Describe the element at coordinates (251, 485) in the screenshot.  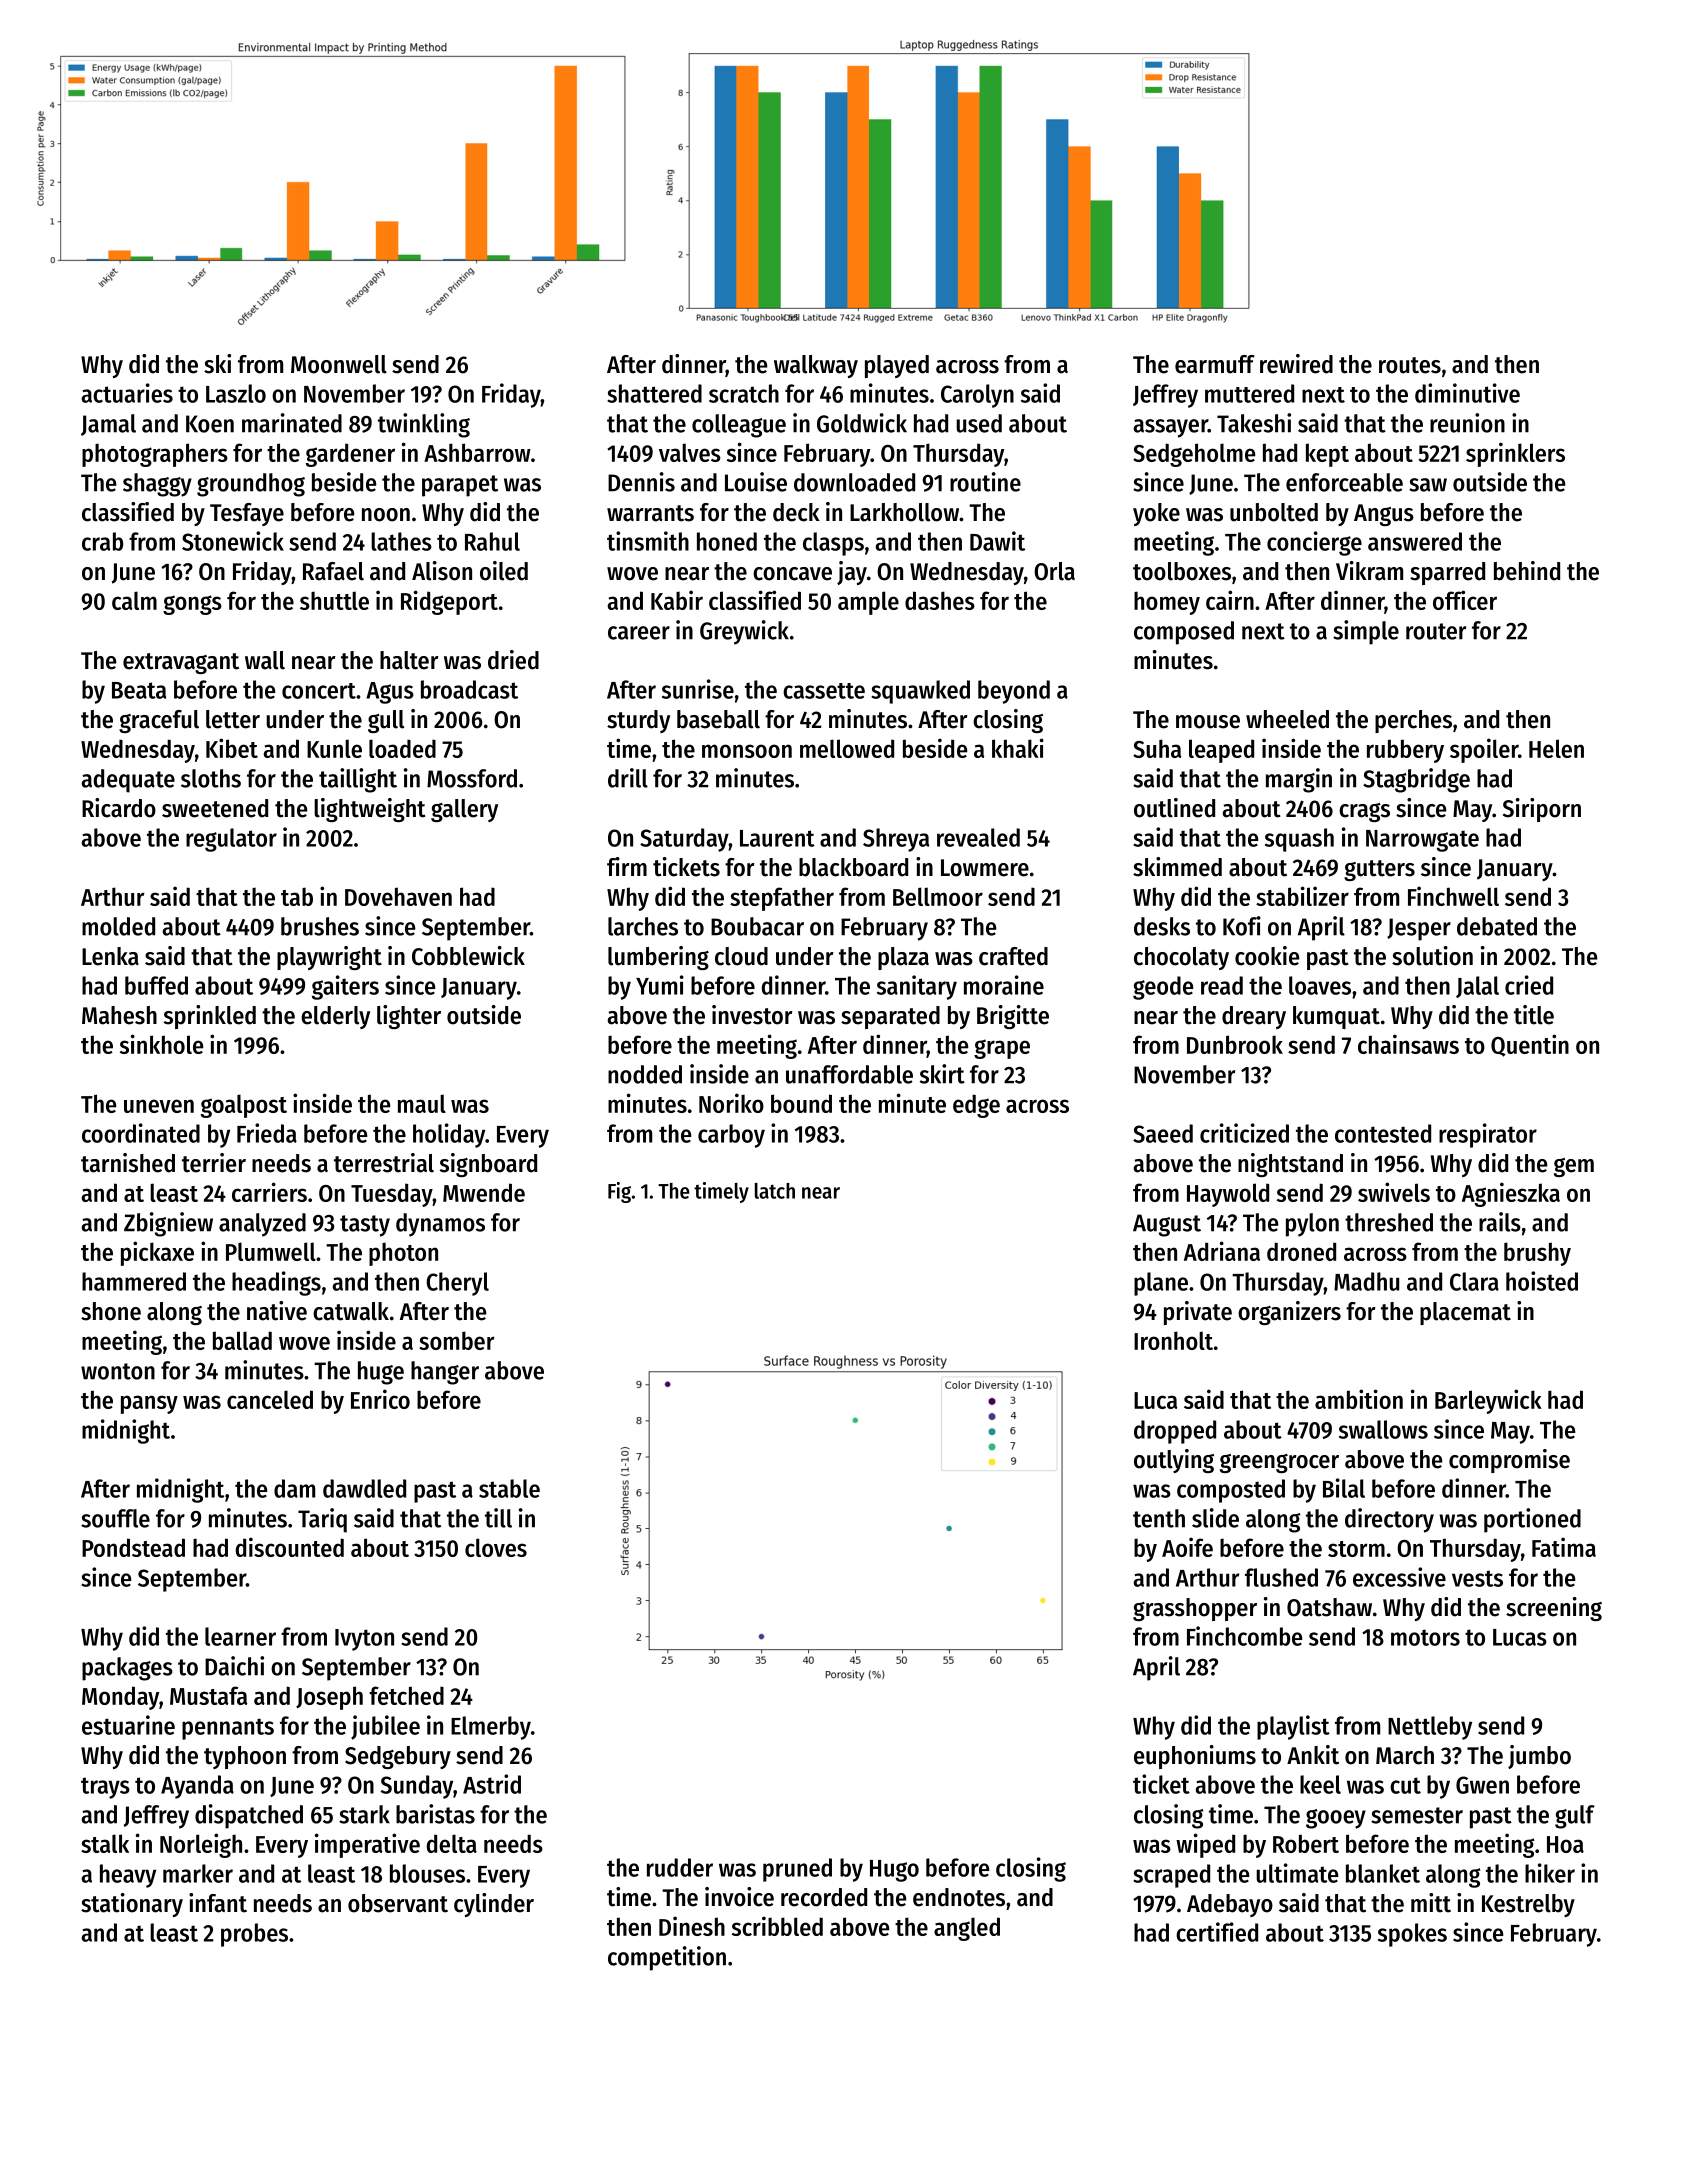
I see `groundhog` at that location.
